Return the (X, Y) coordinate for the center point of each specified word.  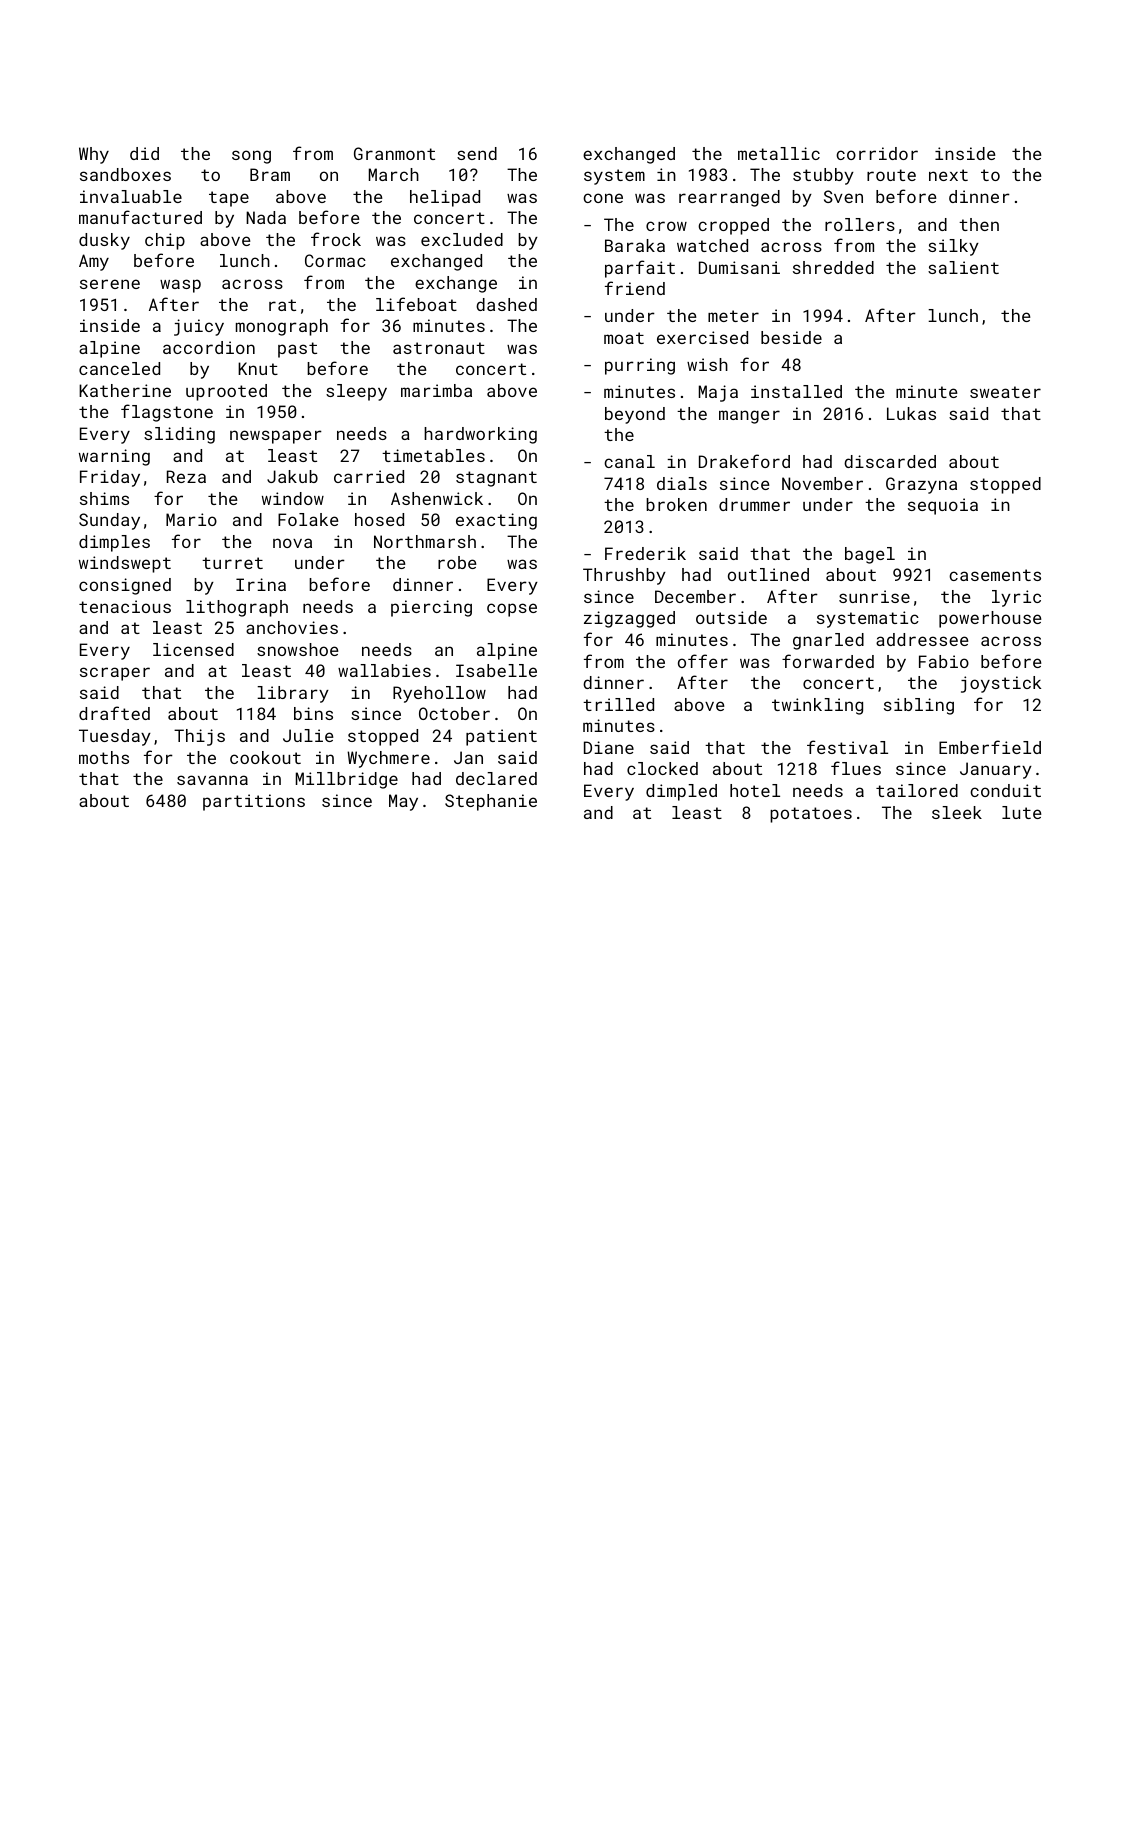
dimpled (681, 792)
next (948, 175)
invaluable (131, 196)
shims (104, 498)
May (403, 802)
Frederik (645, 553)
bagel (870, 555)
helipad (445, 198)
